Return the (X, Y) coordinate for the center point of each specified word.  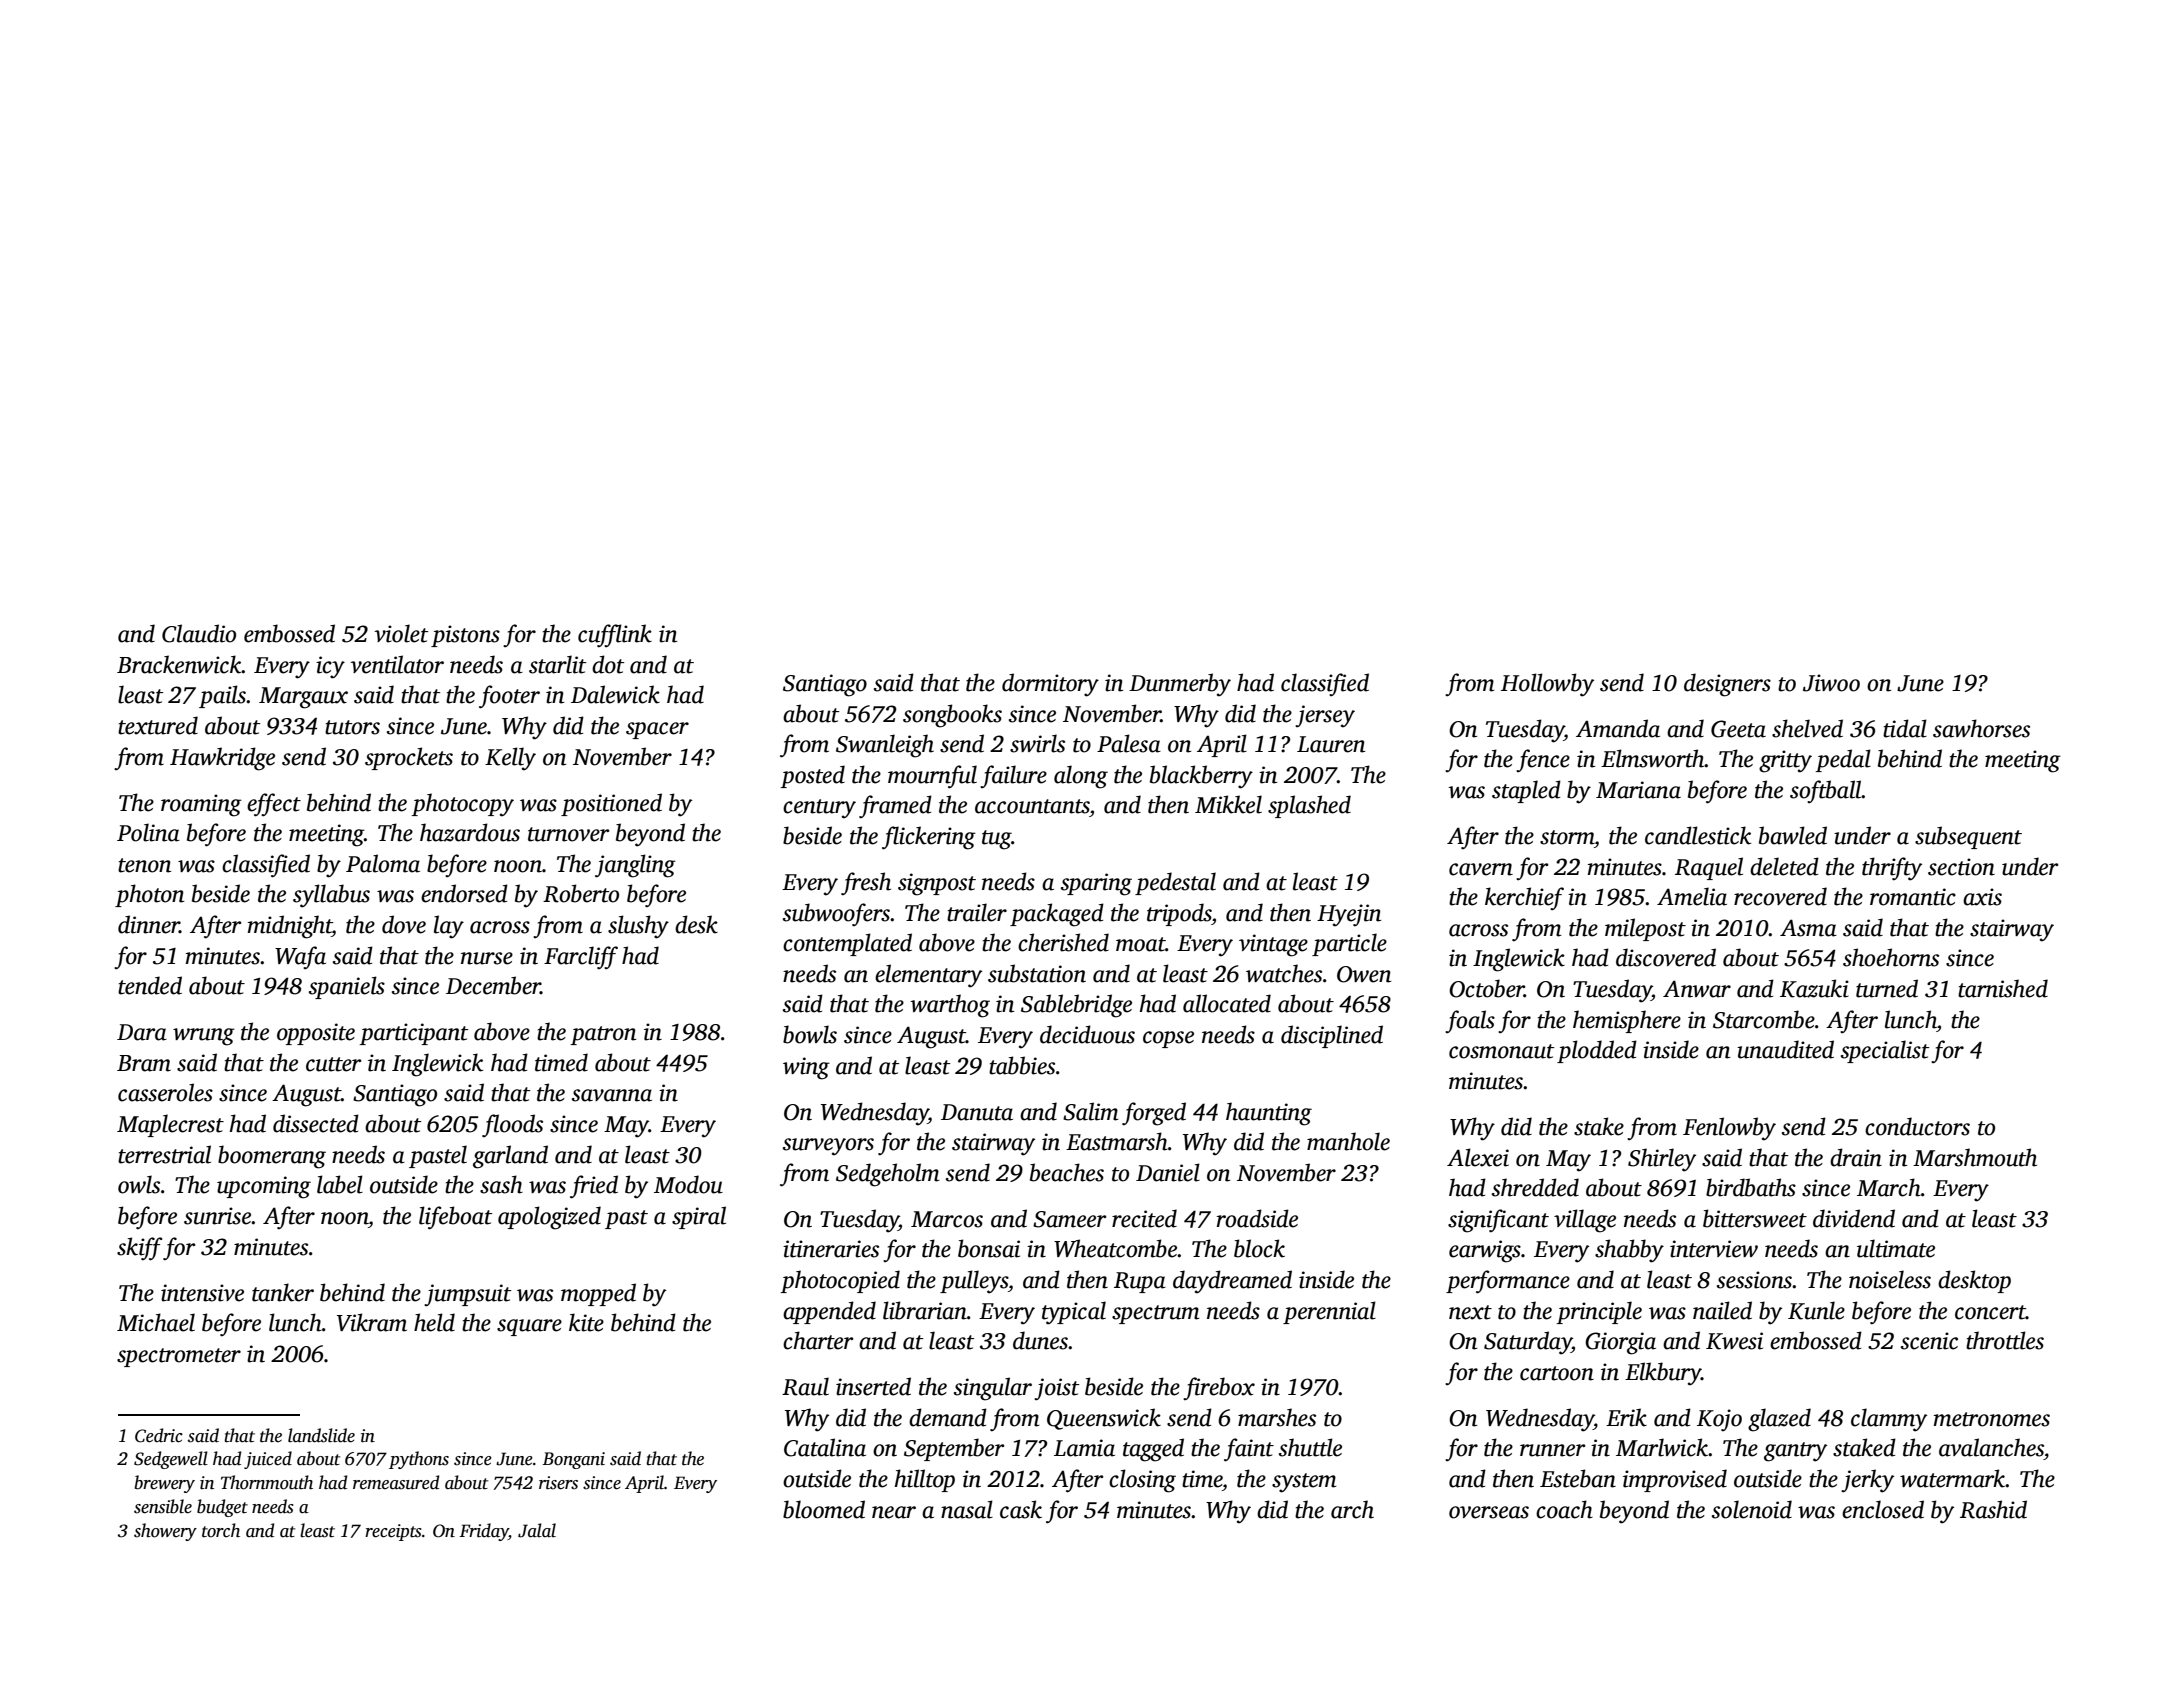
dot (608, 664)
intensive (202, 1293)
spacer (657, 730)
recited (1144, 1218)
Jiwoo (1831, 683)
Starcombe (1764, 1019)
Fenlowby (1729, 1129)
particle (1349, 944)
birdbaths (1751, 1187)
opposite (316, 1034)
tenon (144, 865)
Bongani (573, 1460)
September (954, 1449)
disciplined (1332, 1036)
